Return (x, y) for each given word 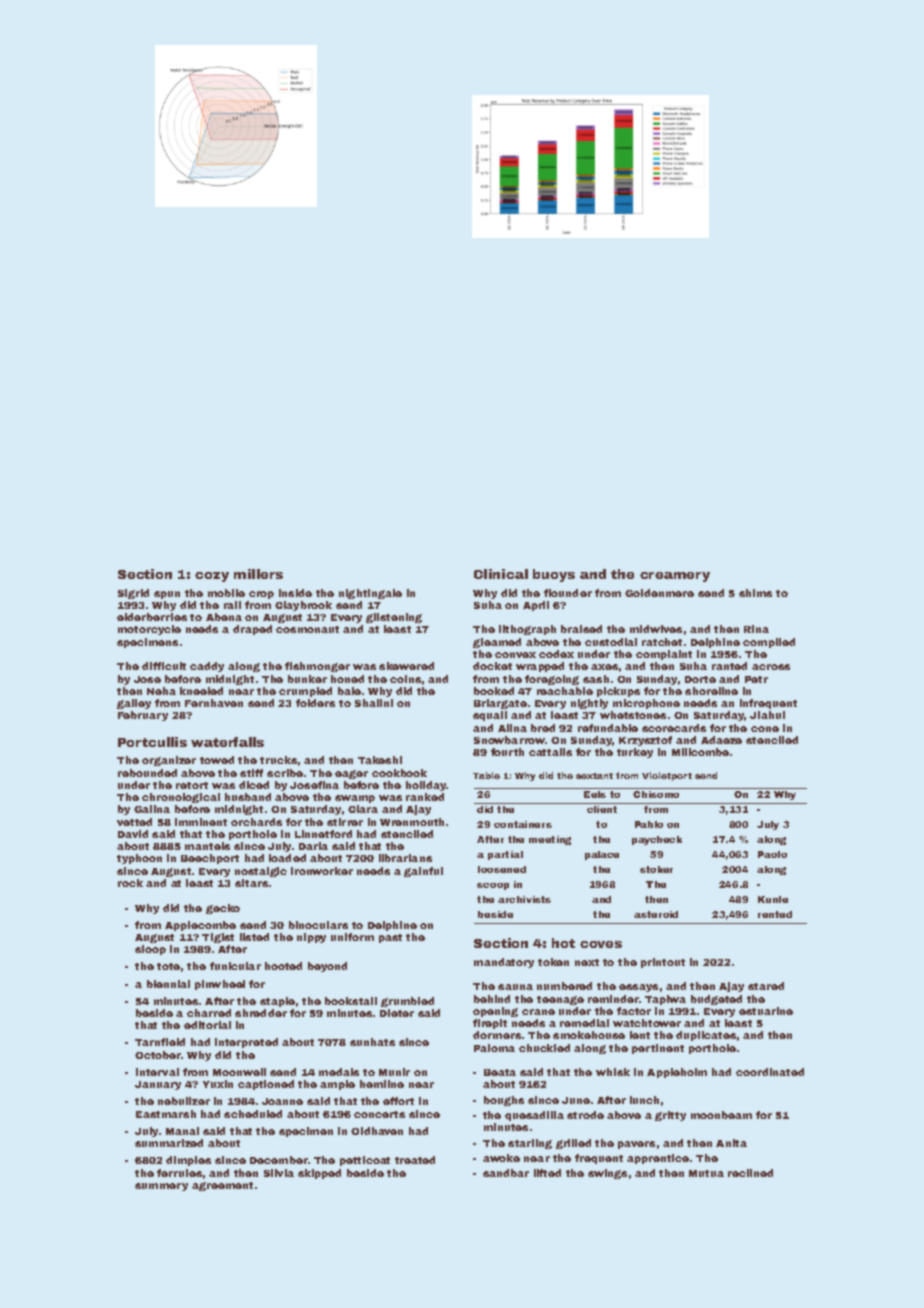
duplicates (706, 1036)
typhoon (139, 859)
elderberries (152, 617)
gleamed (497, 643)
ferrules (179, 1173)
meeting (550, 840)
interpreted (246, 1043)
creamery (675, 577)
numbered (564, 986)
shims (755, 593)
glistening (394, 618)
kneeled (201, 691)
